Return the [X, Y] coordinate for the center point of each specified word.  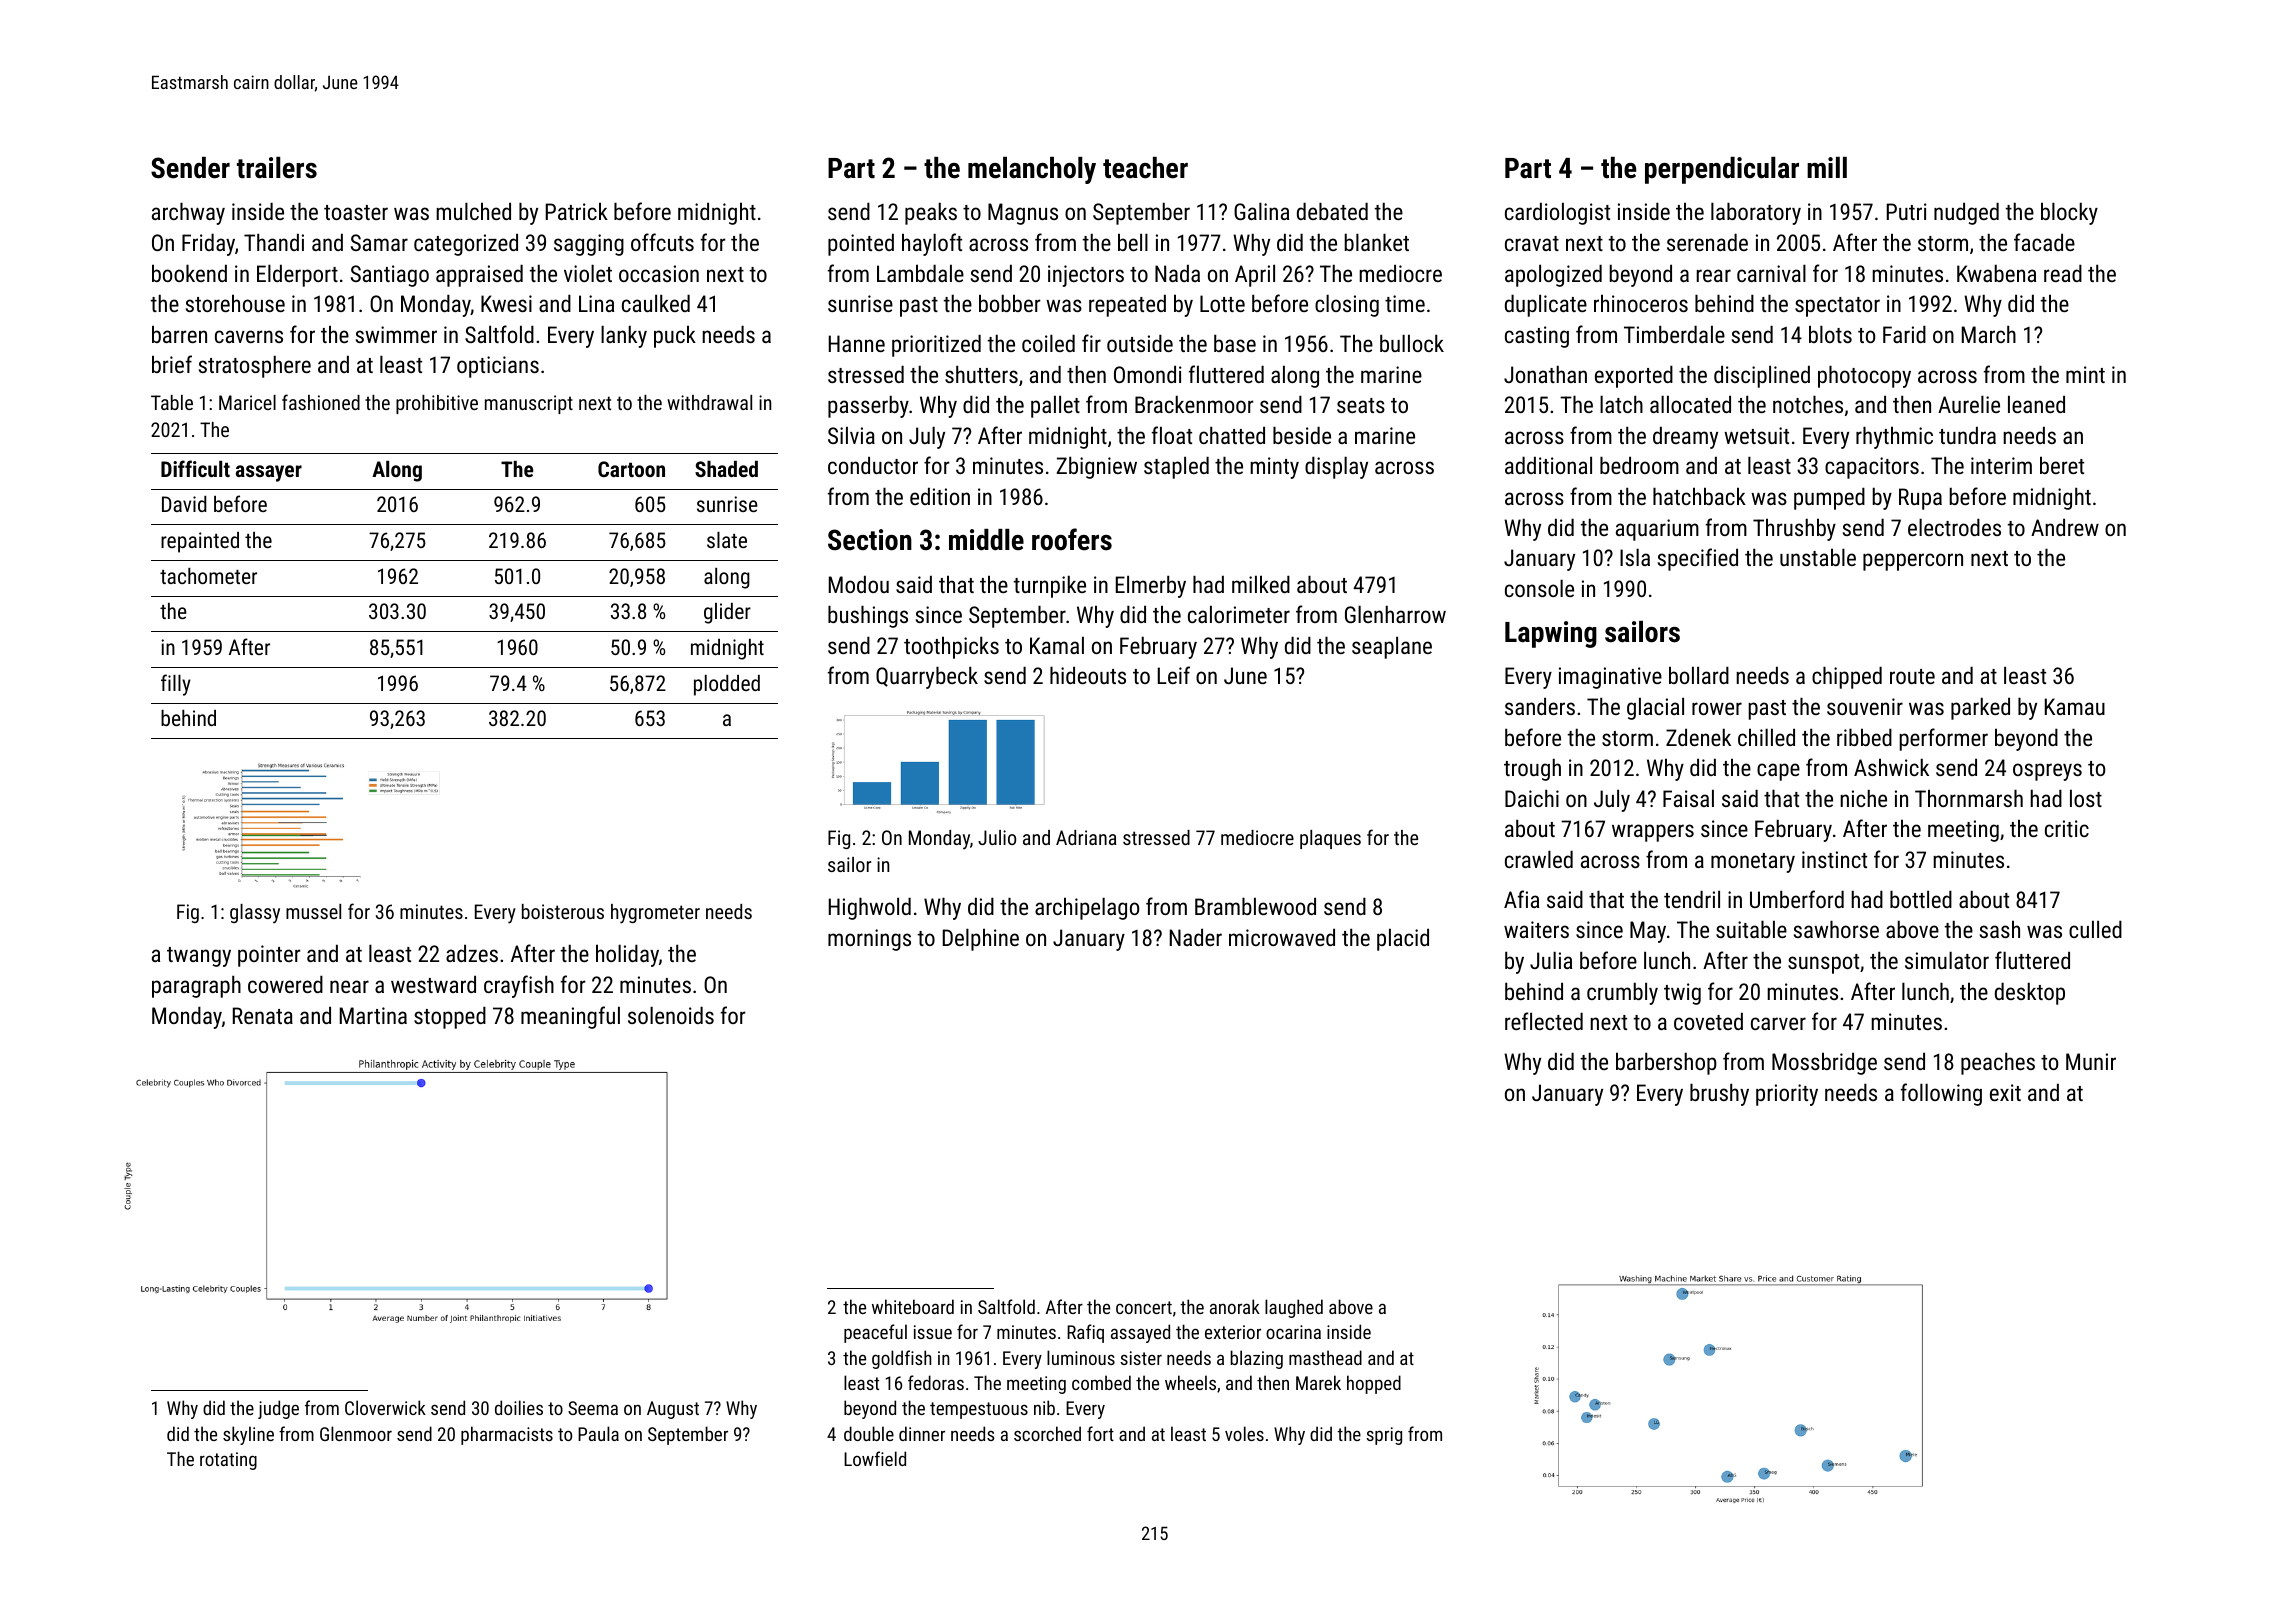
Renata [263, 1015]
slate [727, 540]
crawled [1539, 859]
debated [1332, 211]
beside [1302, 435]
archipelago [1087, 908]
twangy [199, 957]
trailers [277, 168]
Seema [593, 1408]
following [1941, 1094]
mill [1827, 167]
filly [176, 685]
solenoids [671, 1015]
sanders [1540, 706]
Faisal [1688, 798]
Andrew [2065, 527]
